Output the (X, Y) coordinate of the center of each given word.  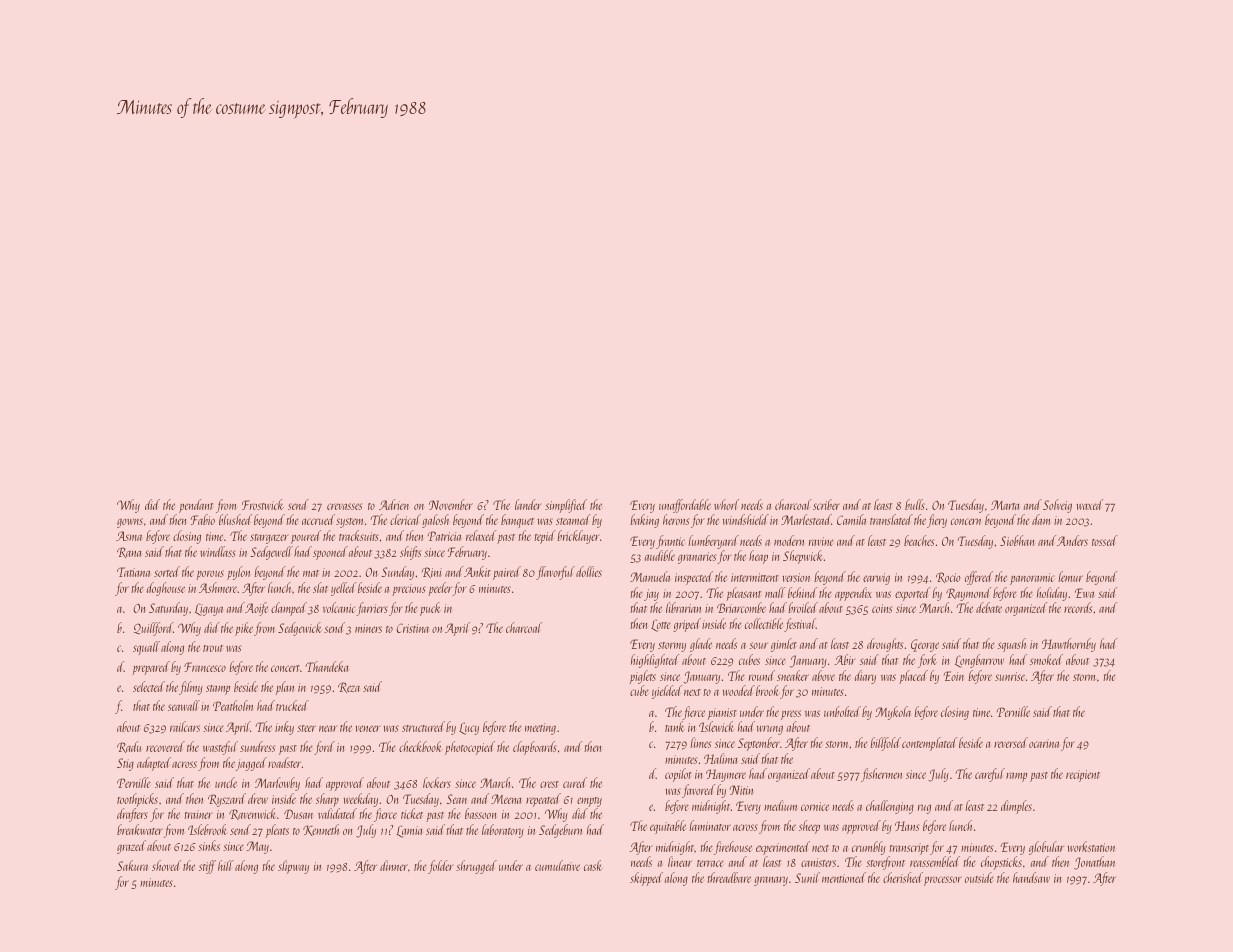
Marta (1005, 505)
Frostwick (263, 504)
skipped (646, 879)
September (759, 744)
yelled (343, 589)
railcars (185, 726)
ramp (1016, 777)
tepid (545, 537)
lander (528, 504)
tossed (1104, 540)
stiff (207, 867)
